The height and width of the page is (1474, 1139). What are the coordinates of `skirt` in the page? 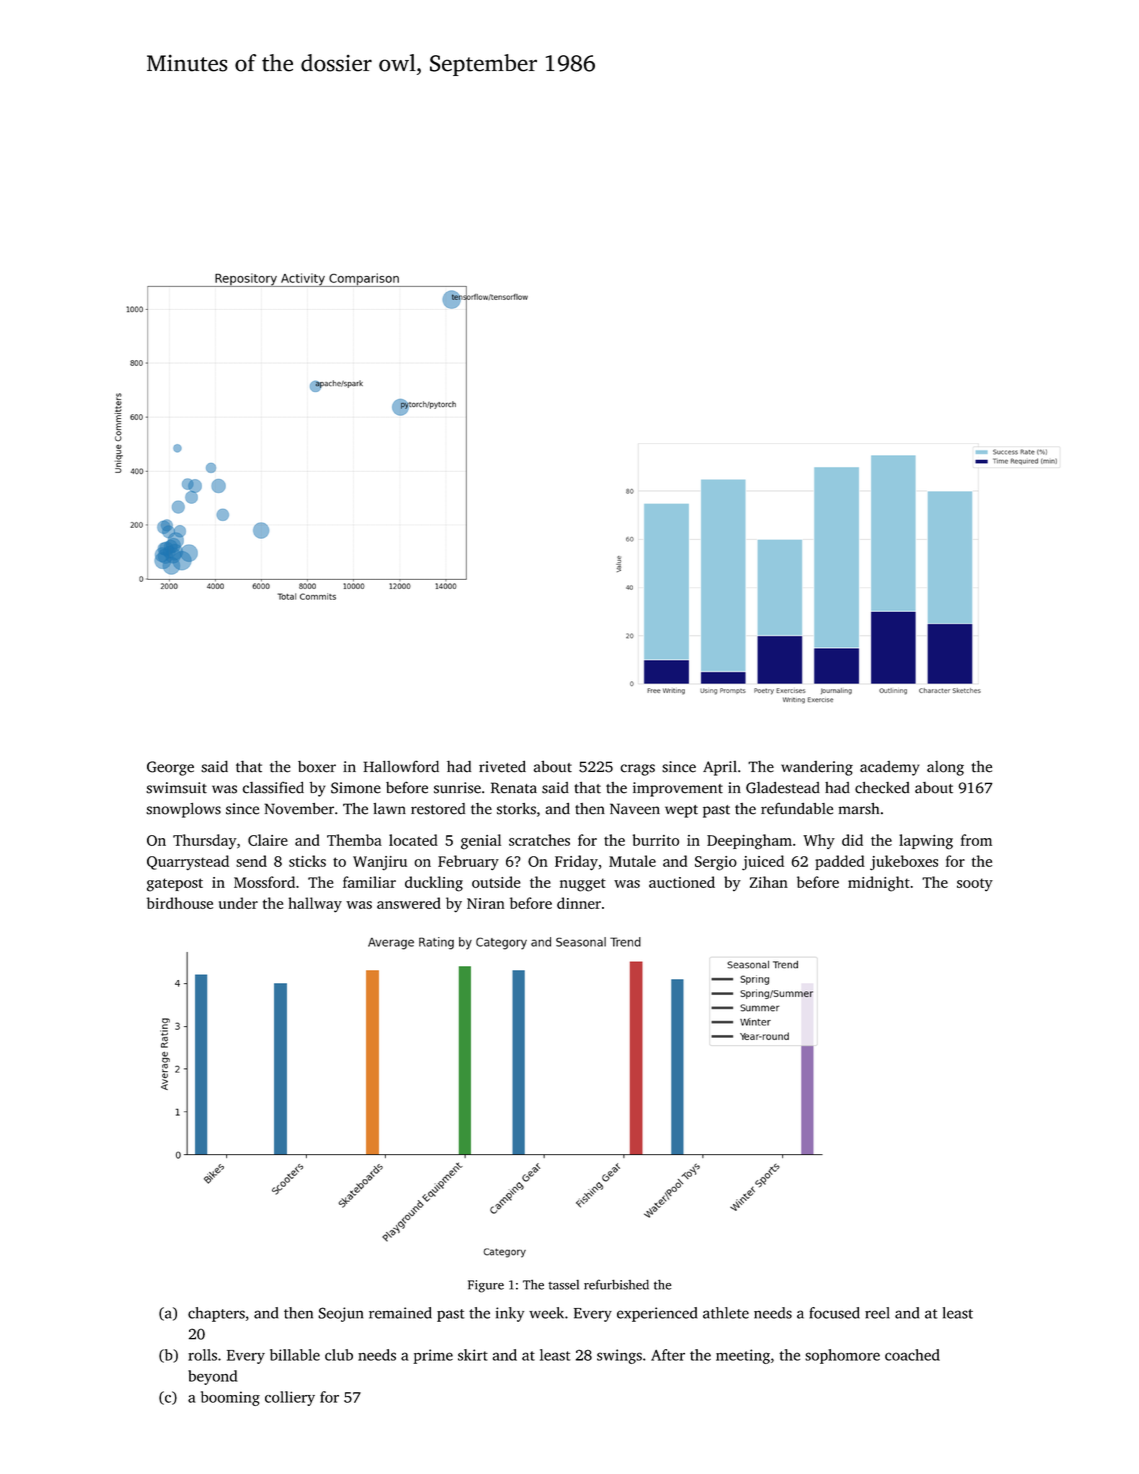 It's located at (473, 1355).
